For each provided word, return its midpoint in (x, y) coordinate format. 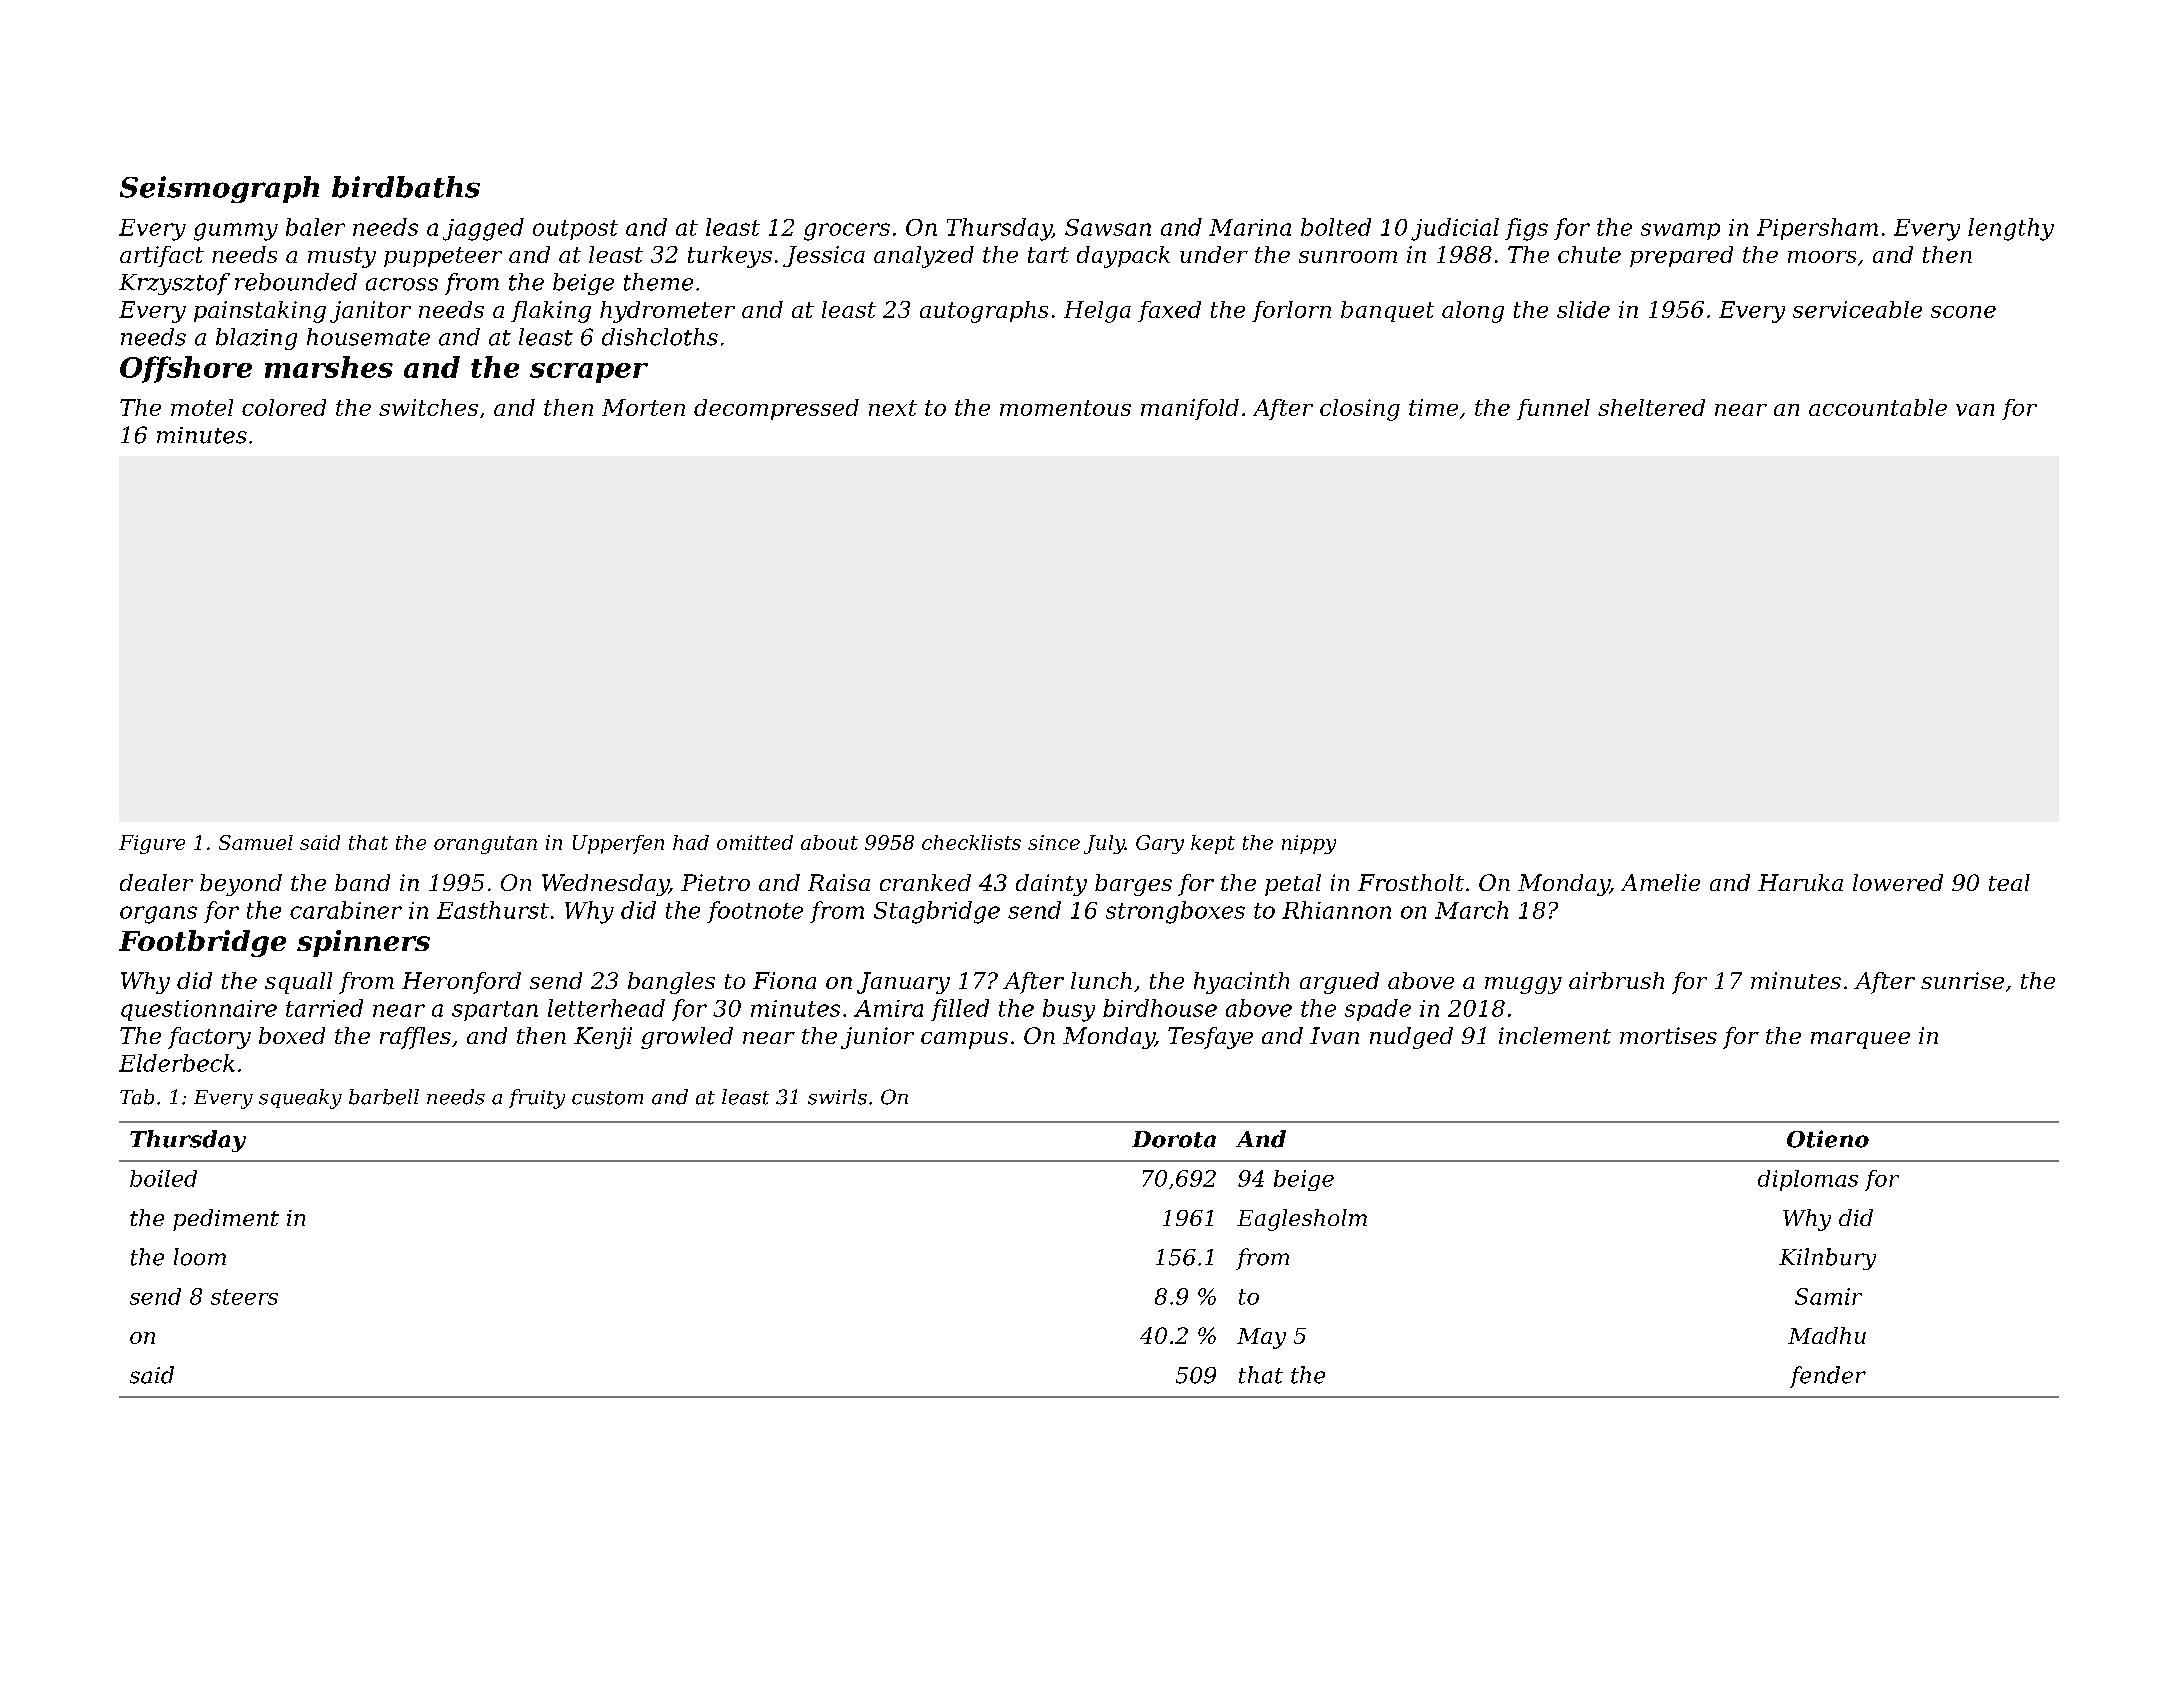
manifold (1190, 409)
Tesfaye (1210, 1038)
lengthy (2011, 229)
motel (202, 407)
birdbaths (406, 187)
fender (1828, 1377)
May (1261, 1338)
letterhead (606, 1008)
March (1471, 910)
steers (244, 1297)
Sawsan (1108, 227)
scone (1963, 312)
